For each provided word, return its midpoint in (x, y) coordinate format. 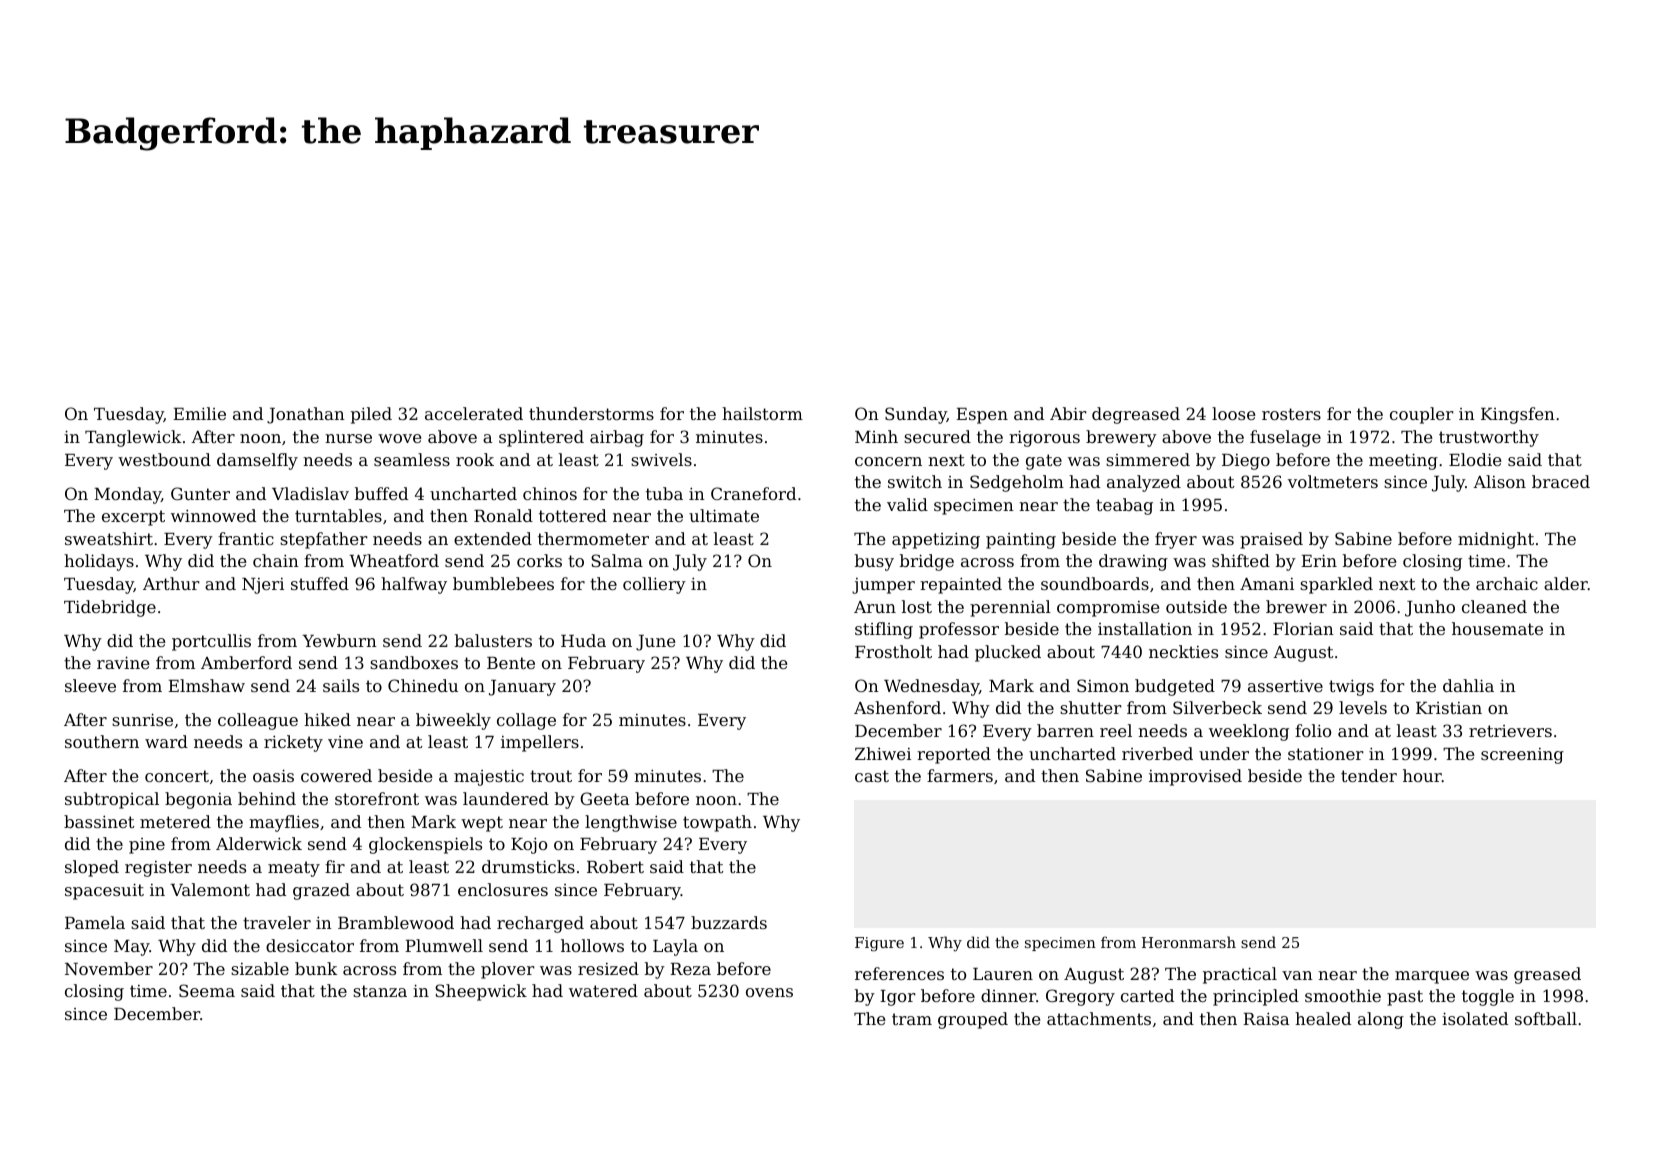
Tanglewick (133, 438)
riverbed (1157, 753)
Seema (207, 990)
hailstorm (762, 413)
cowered (336, 775)
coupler (1422, 415)
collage (526, 721)
